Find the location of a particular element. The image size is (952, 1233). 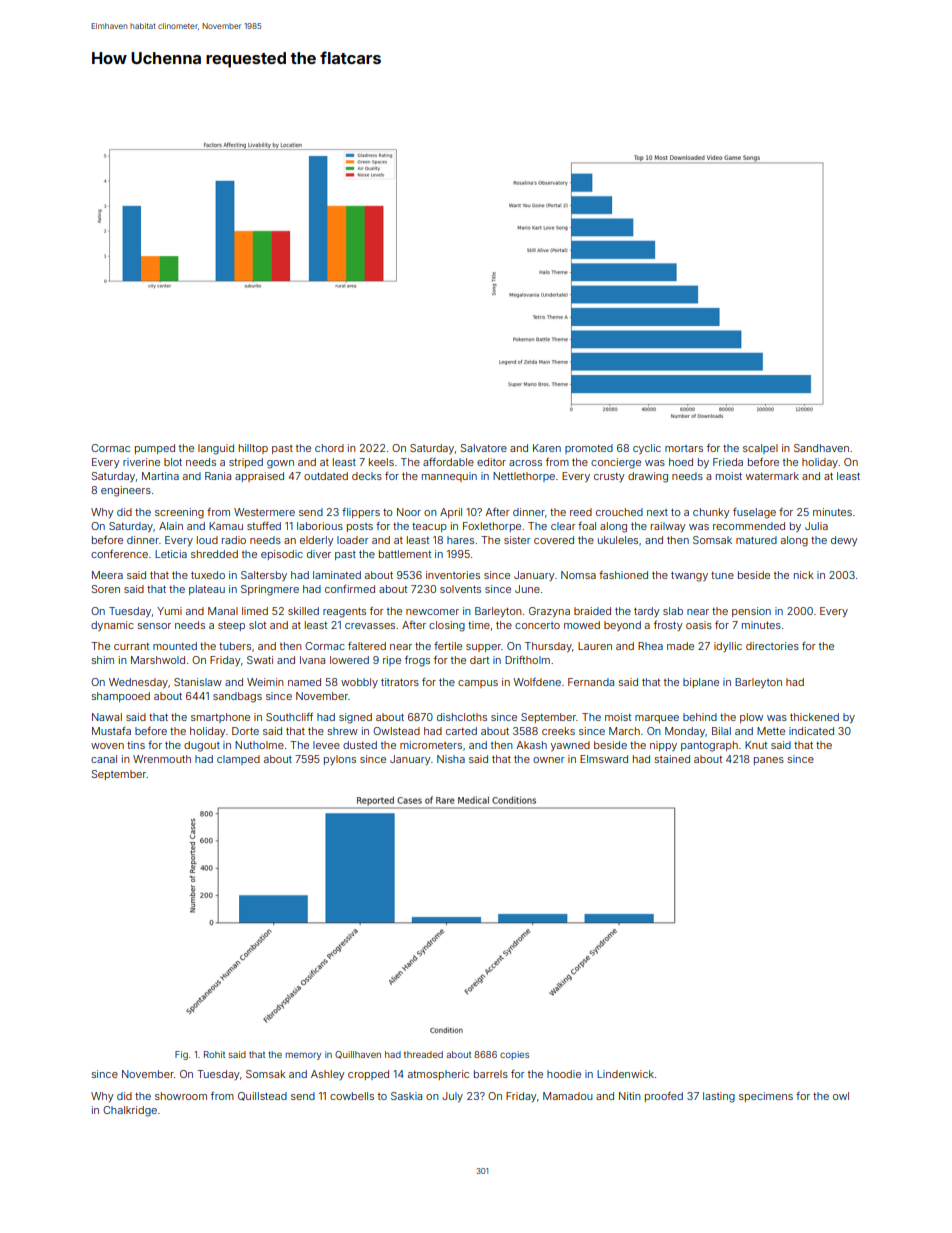

clamped is located at coordinates (238, 760).
